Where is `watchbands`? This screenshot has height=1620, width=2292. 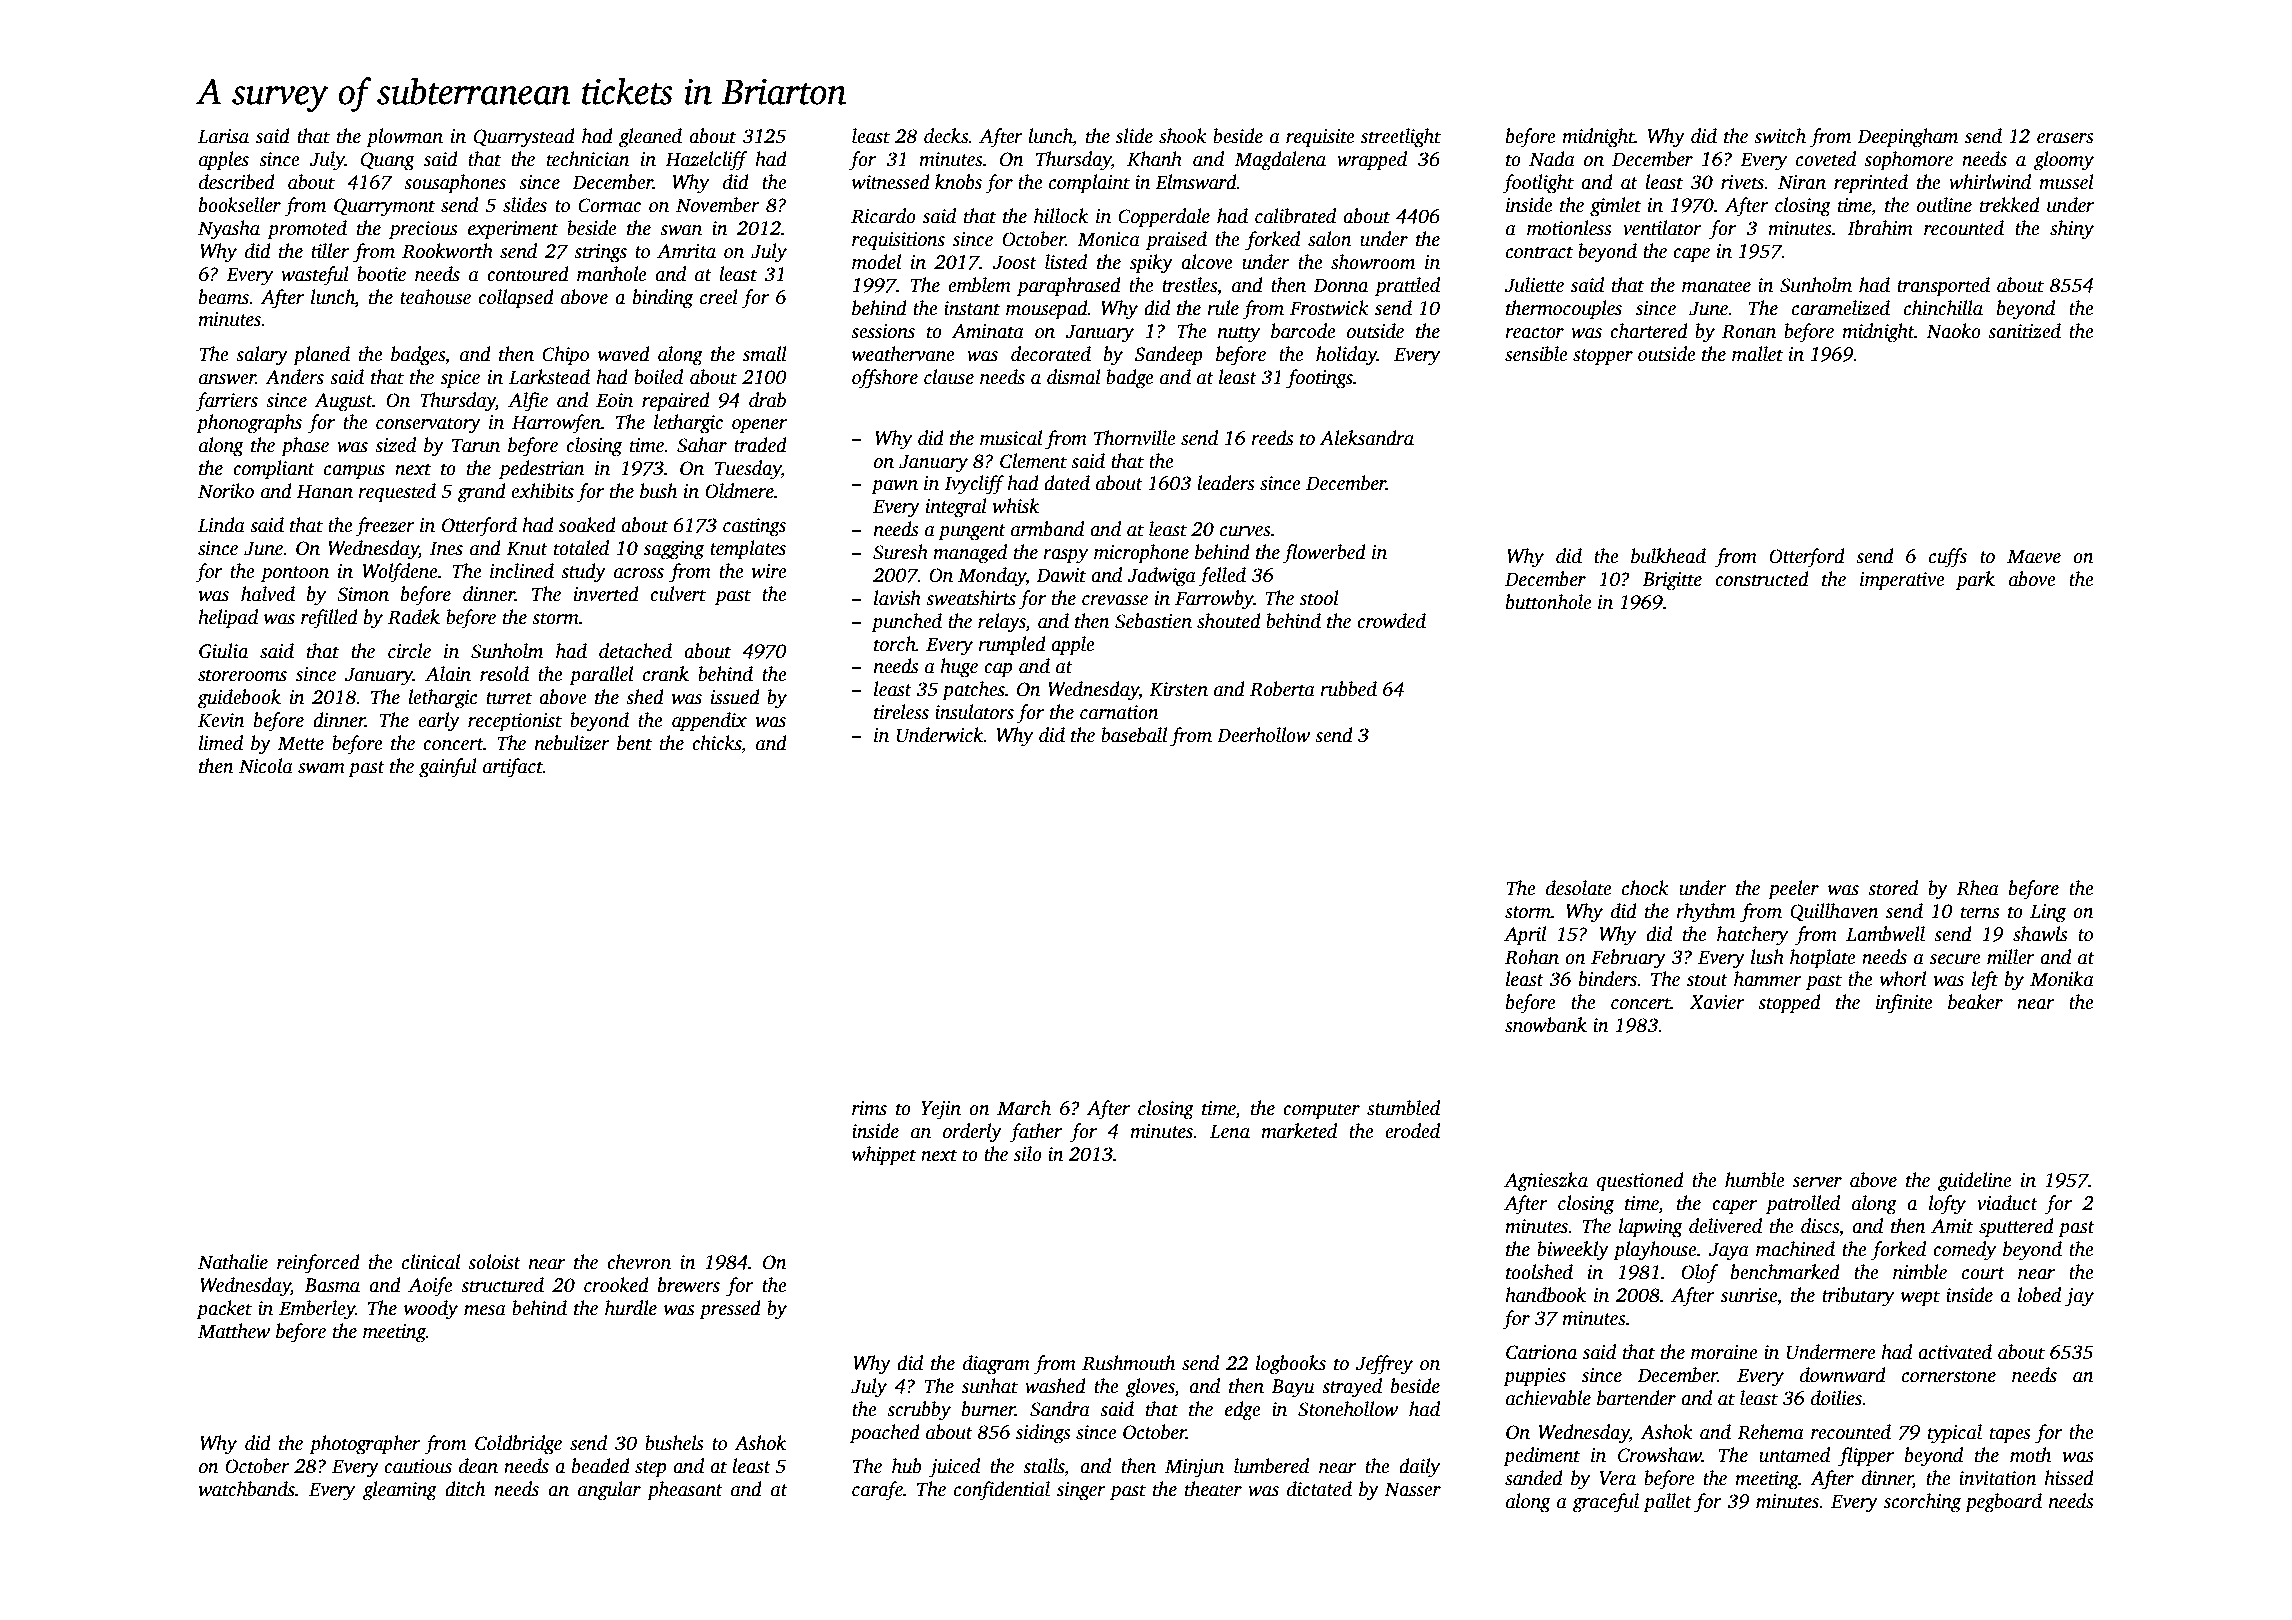 watchbands is located at coordinates (246, 1489).
